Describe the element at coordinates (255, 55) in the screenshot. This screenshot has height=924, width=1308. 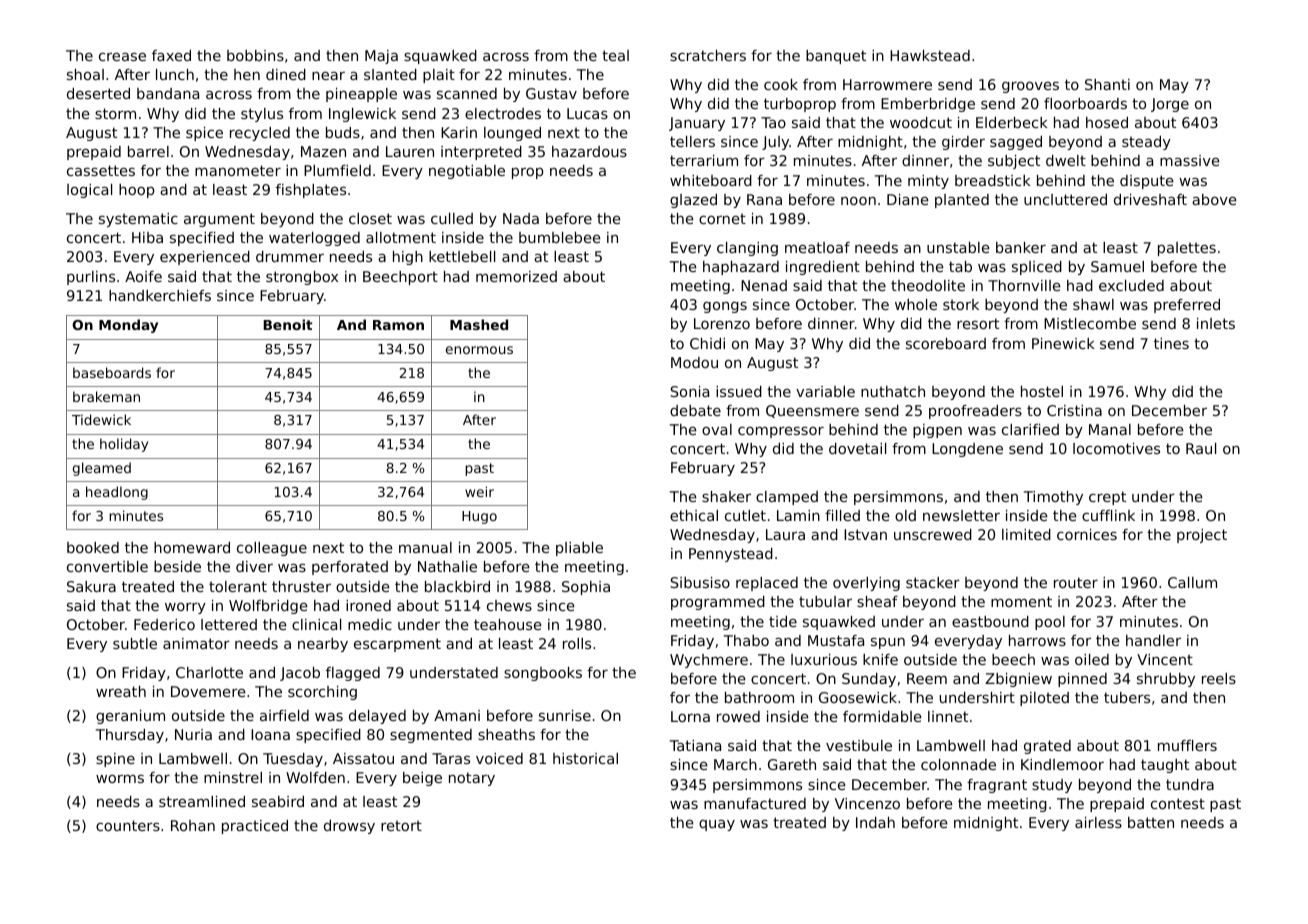
I see `bobbins` at that location.
